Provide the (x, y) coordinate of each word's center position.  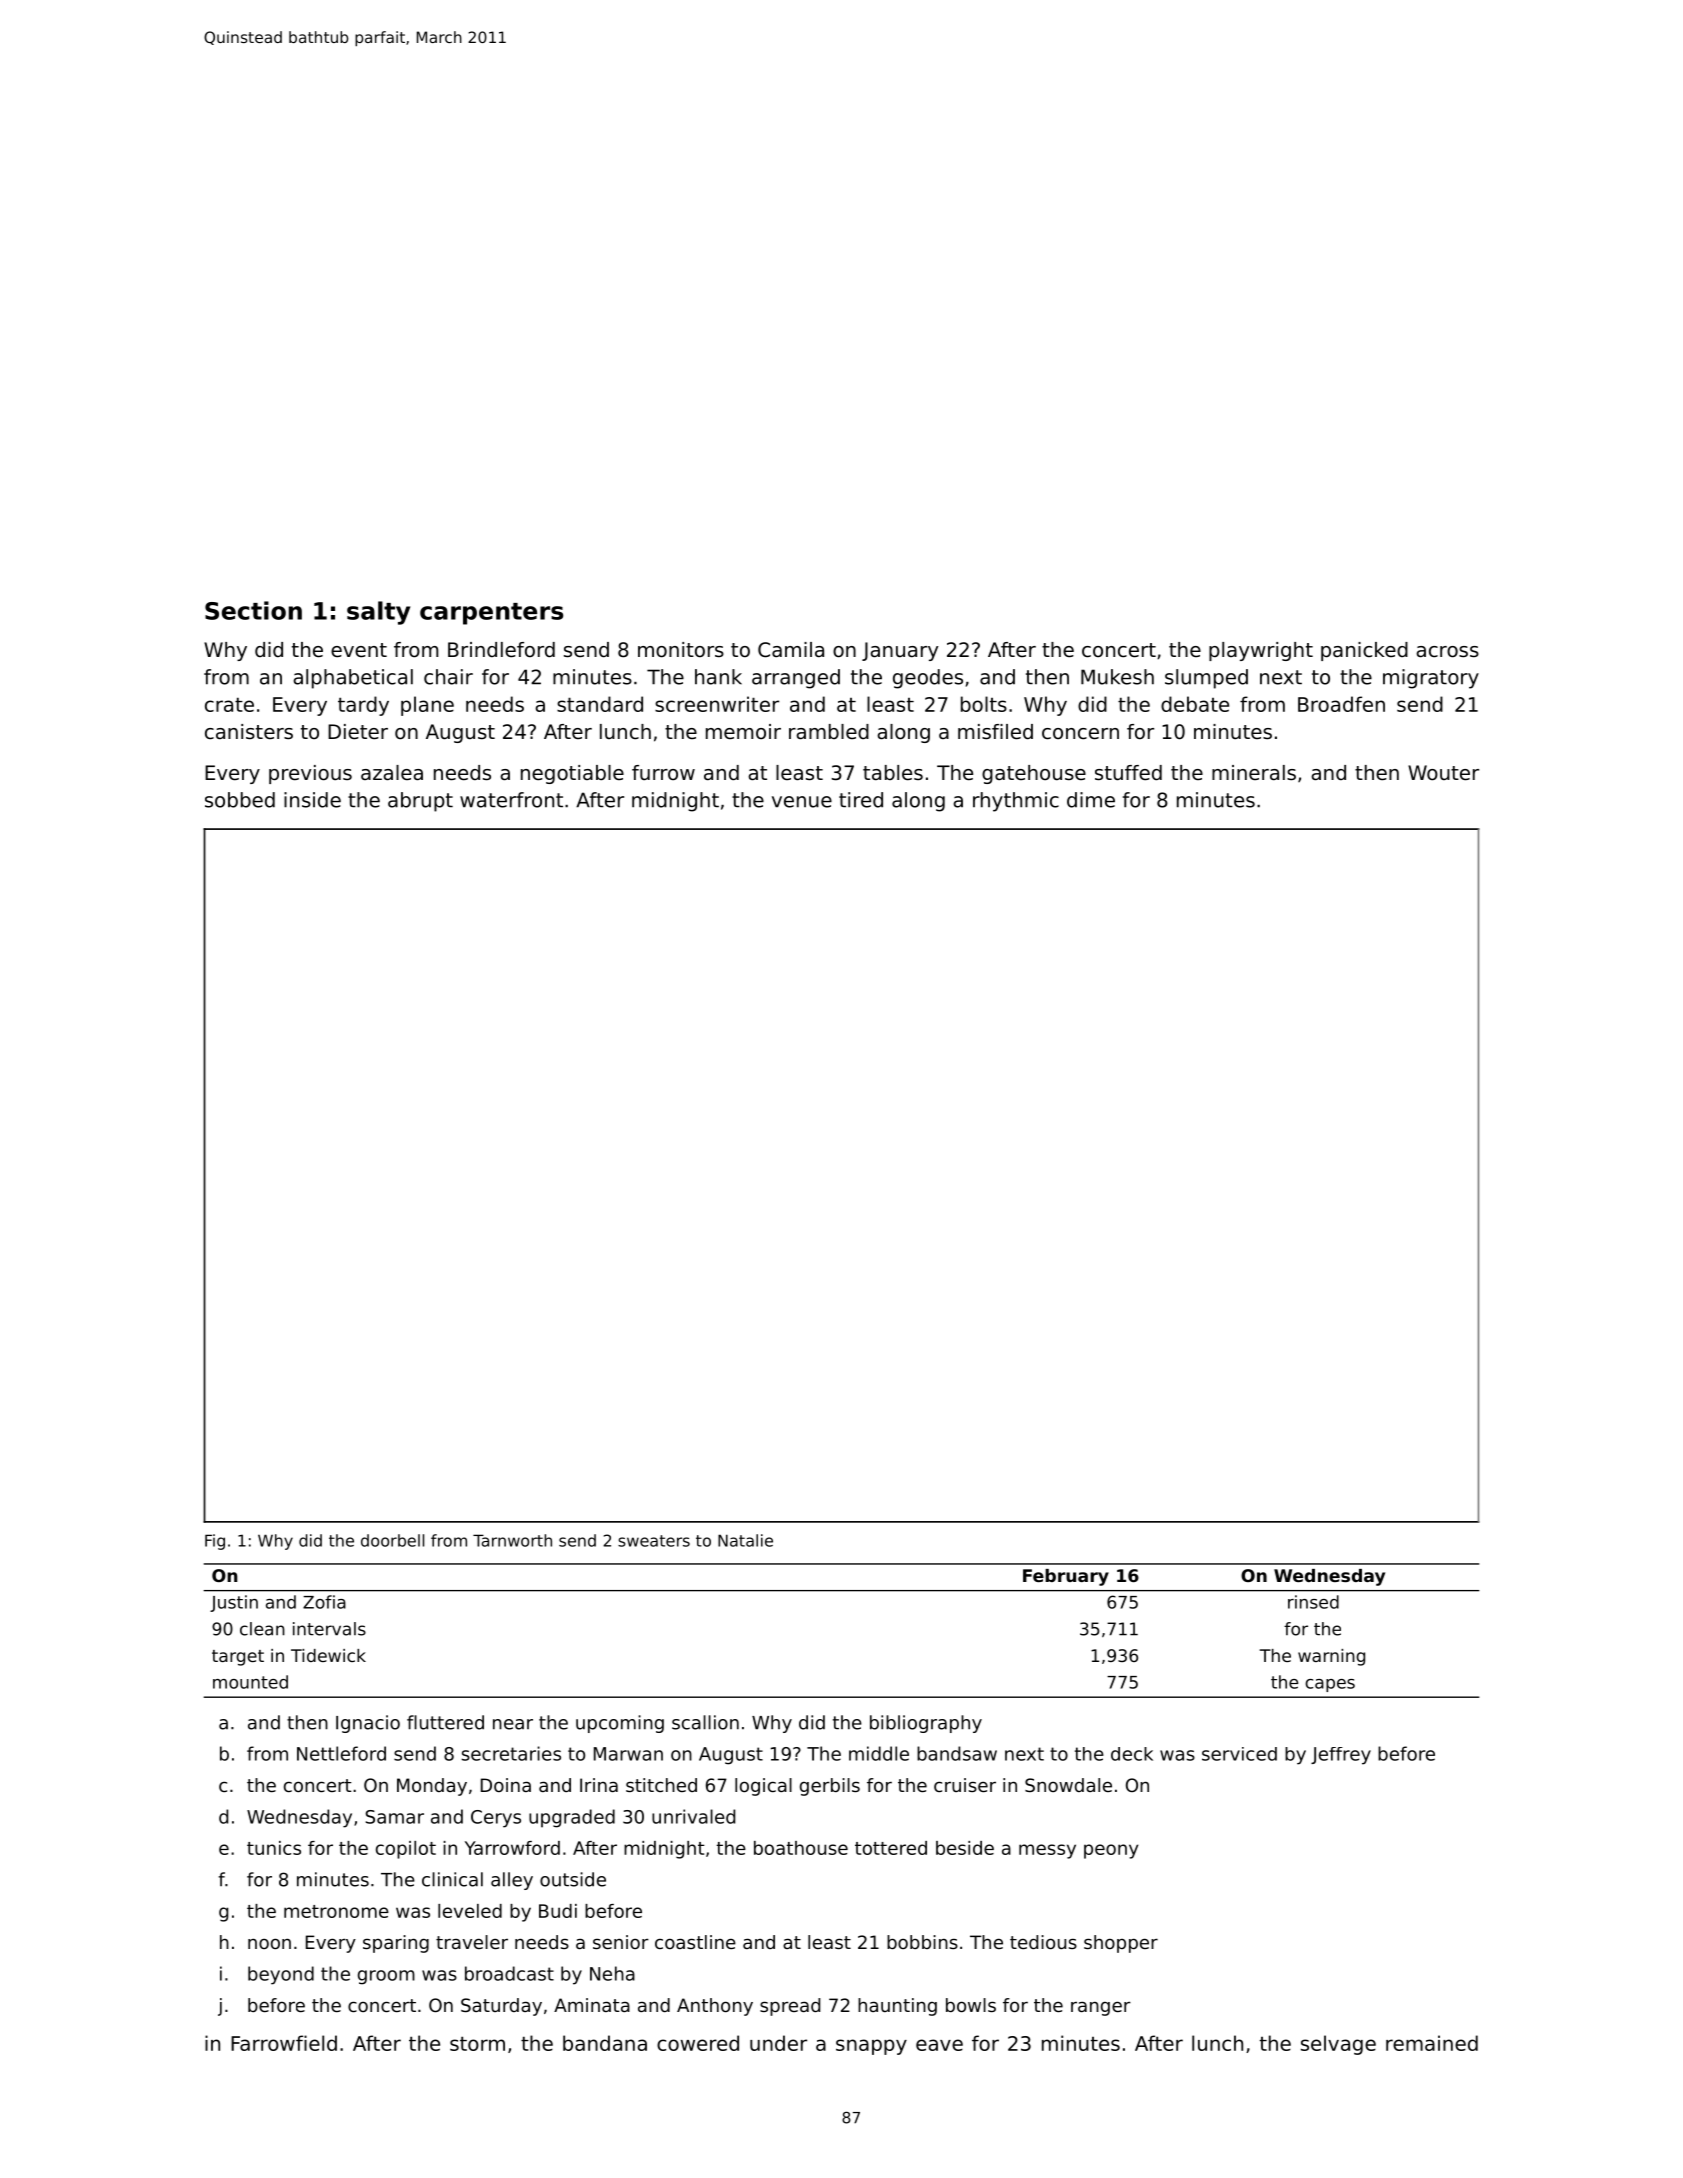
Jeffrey (1341, 1756)
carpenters (491, 614)
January (900, 651)
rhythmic (1016, 802)
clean (262, 1629)
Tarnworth (512, 1540)
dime (1091, 800)
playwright (1261, 651)
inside (312, 800)
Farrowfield (284, 2043)
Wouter (1443, 773)
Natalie (745, 1540)
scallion (705, 1722)
